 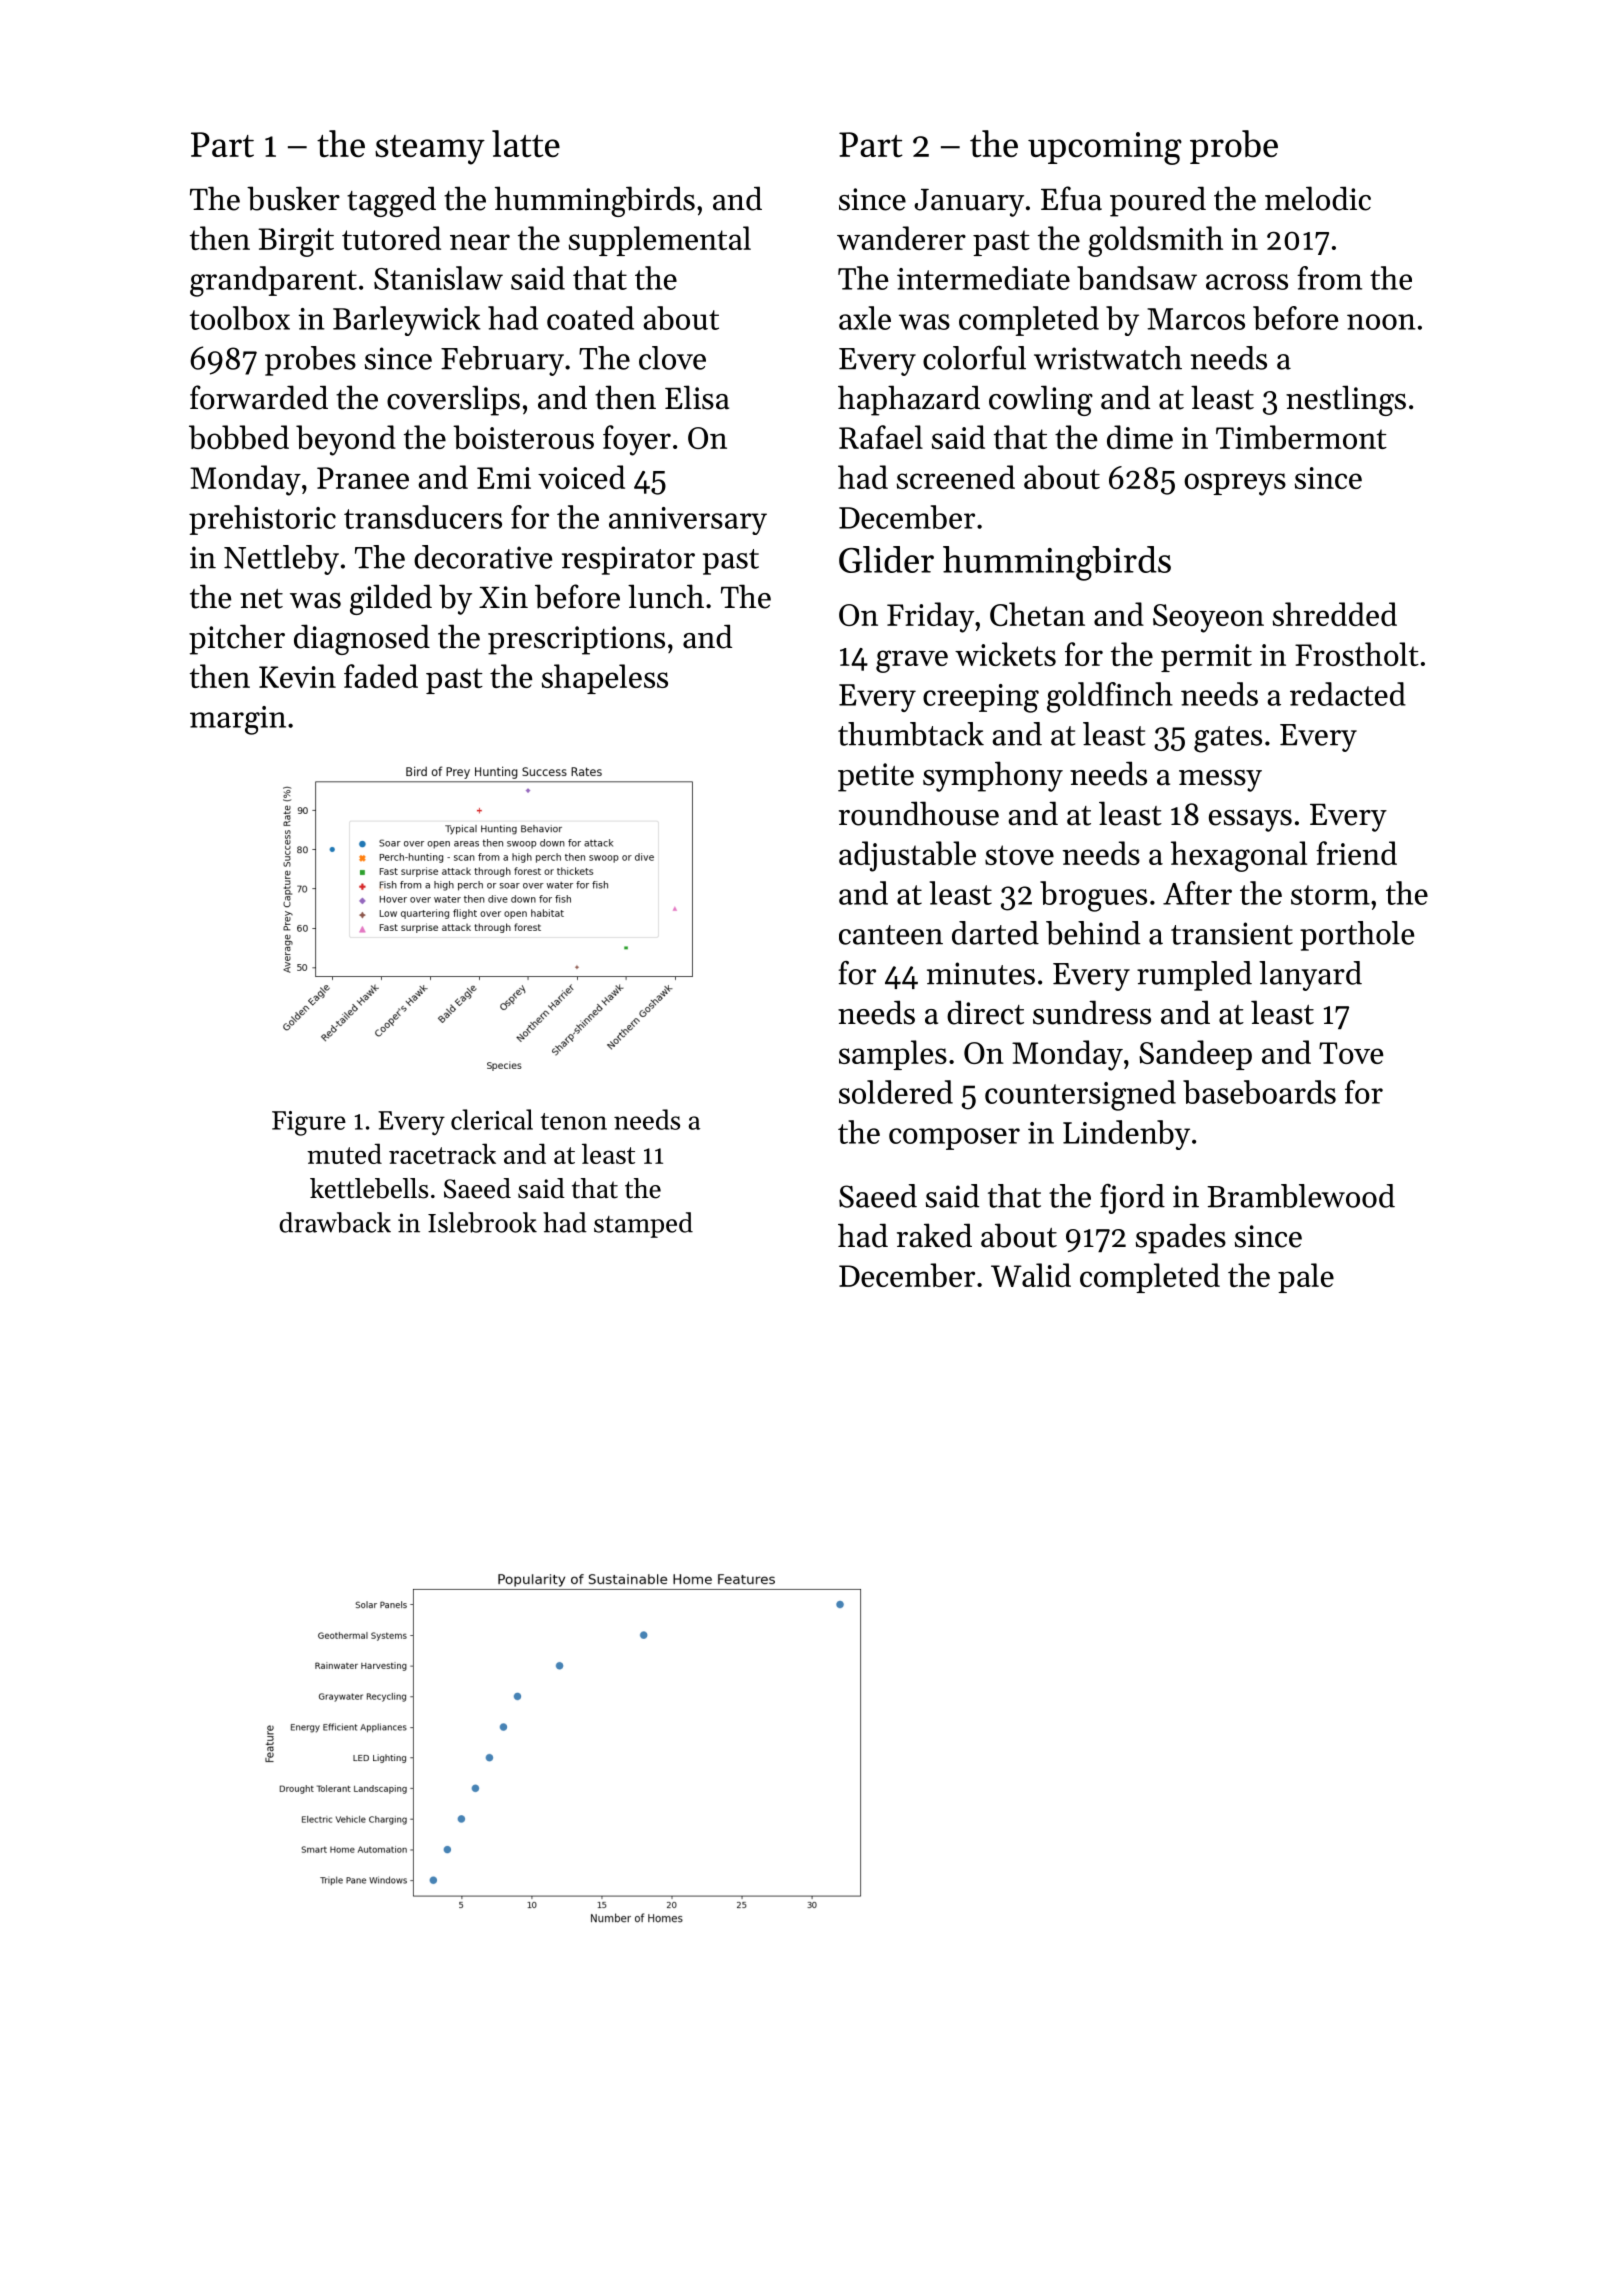 I want to click on pale, so click(x=1306, y=1278).
